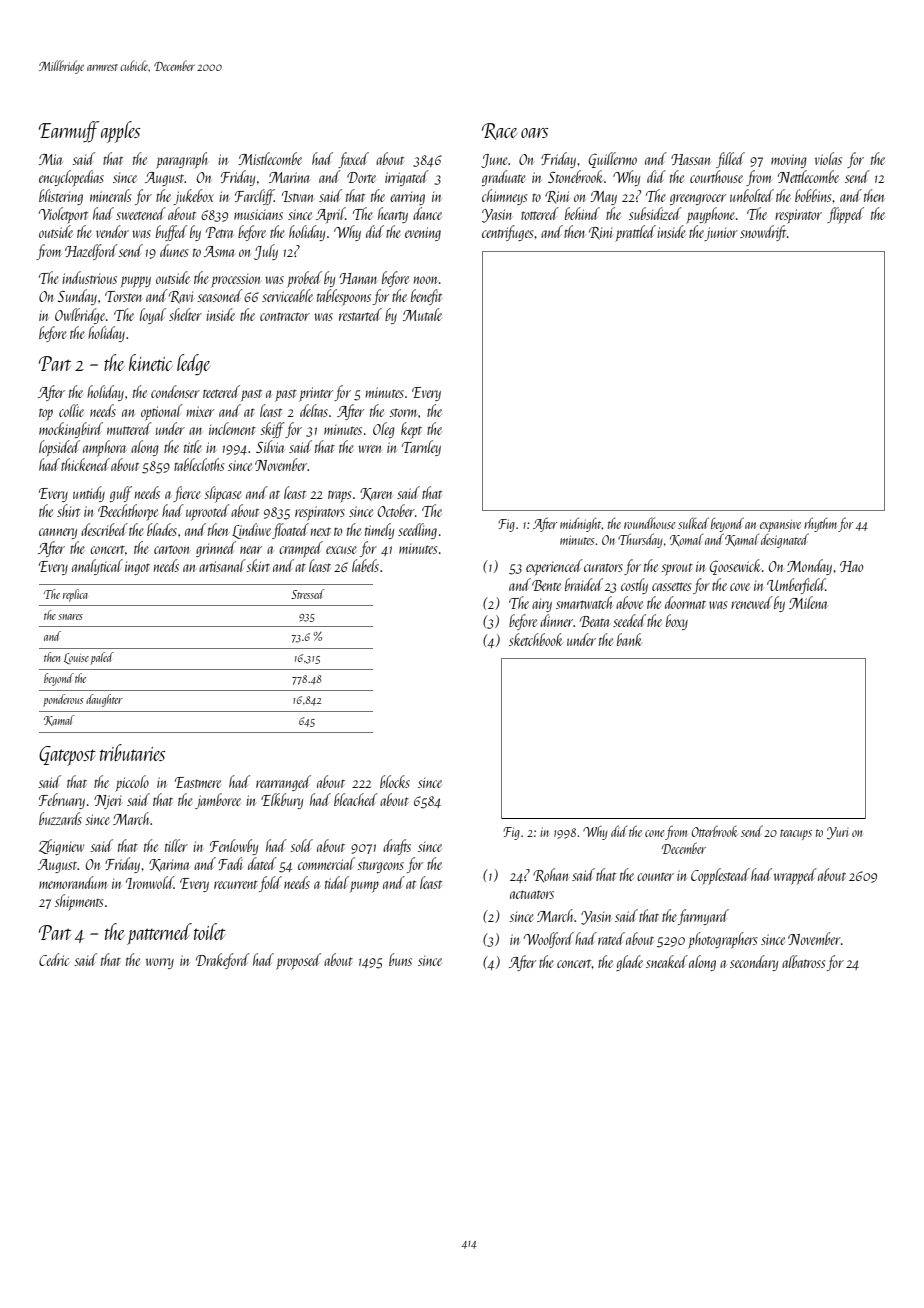  I want to click on junior, so click(721, 234).
